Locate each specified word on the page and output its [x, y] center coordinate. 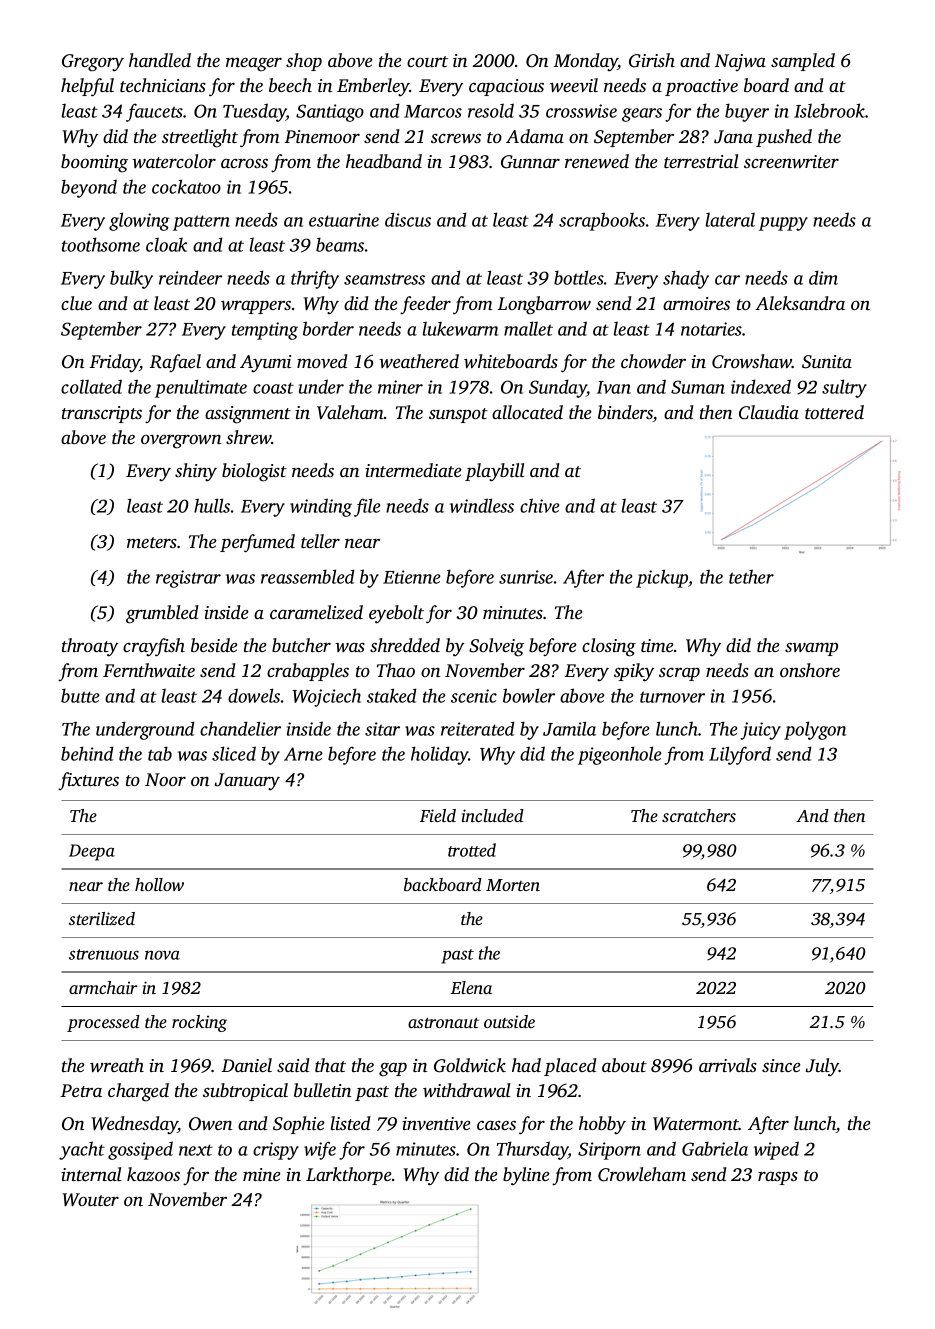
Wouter [90, 1200]
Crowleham [642, 1174]
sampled [803, 62]
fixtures [88, 781]
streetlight [200, 138]
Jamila [569, 728]
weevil [574, 85]
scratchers [699, 815]
